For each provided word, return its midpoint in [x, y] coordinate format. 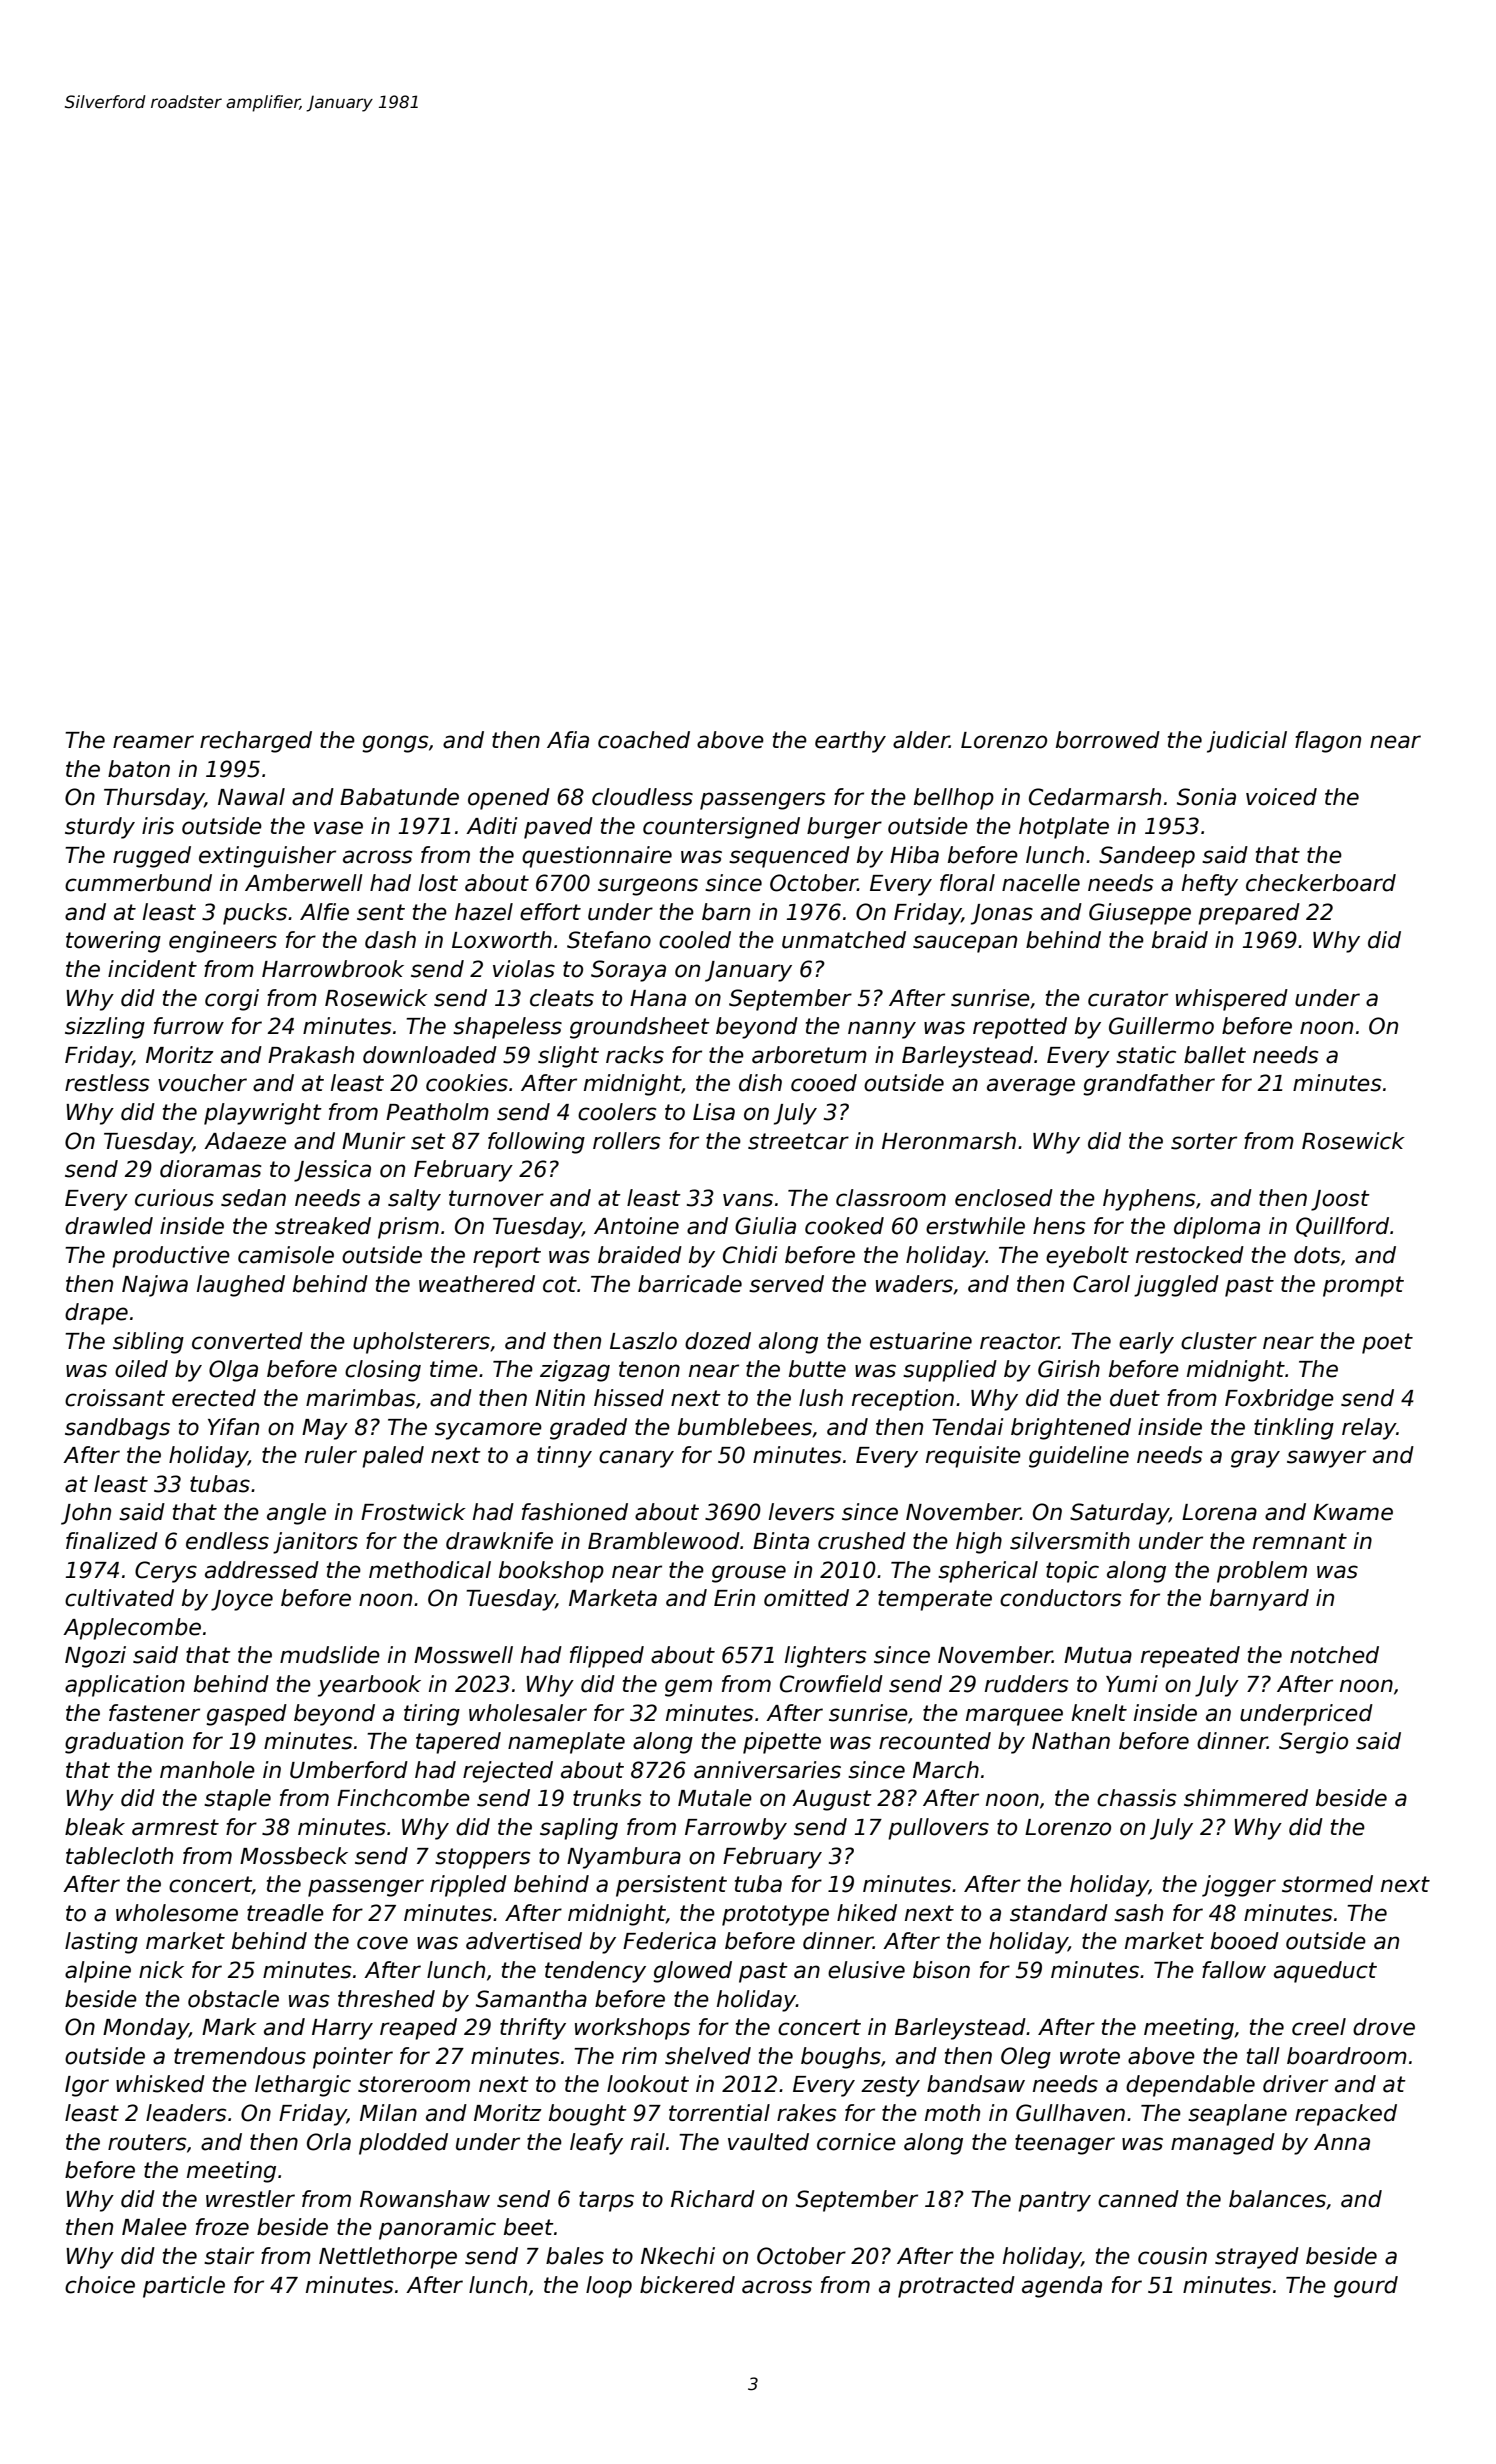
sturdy [100, 828]
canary [636, 1459]
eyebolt [1087, 1257]
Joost [1340, 1200]
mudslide [330, 1655]
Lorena [1219, 1512]
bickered [687, 2285]
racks [635, 1055]
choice [100, 2285]
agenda [1062, 2287]
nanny [882, 1030]
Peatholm [437, 1112]
